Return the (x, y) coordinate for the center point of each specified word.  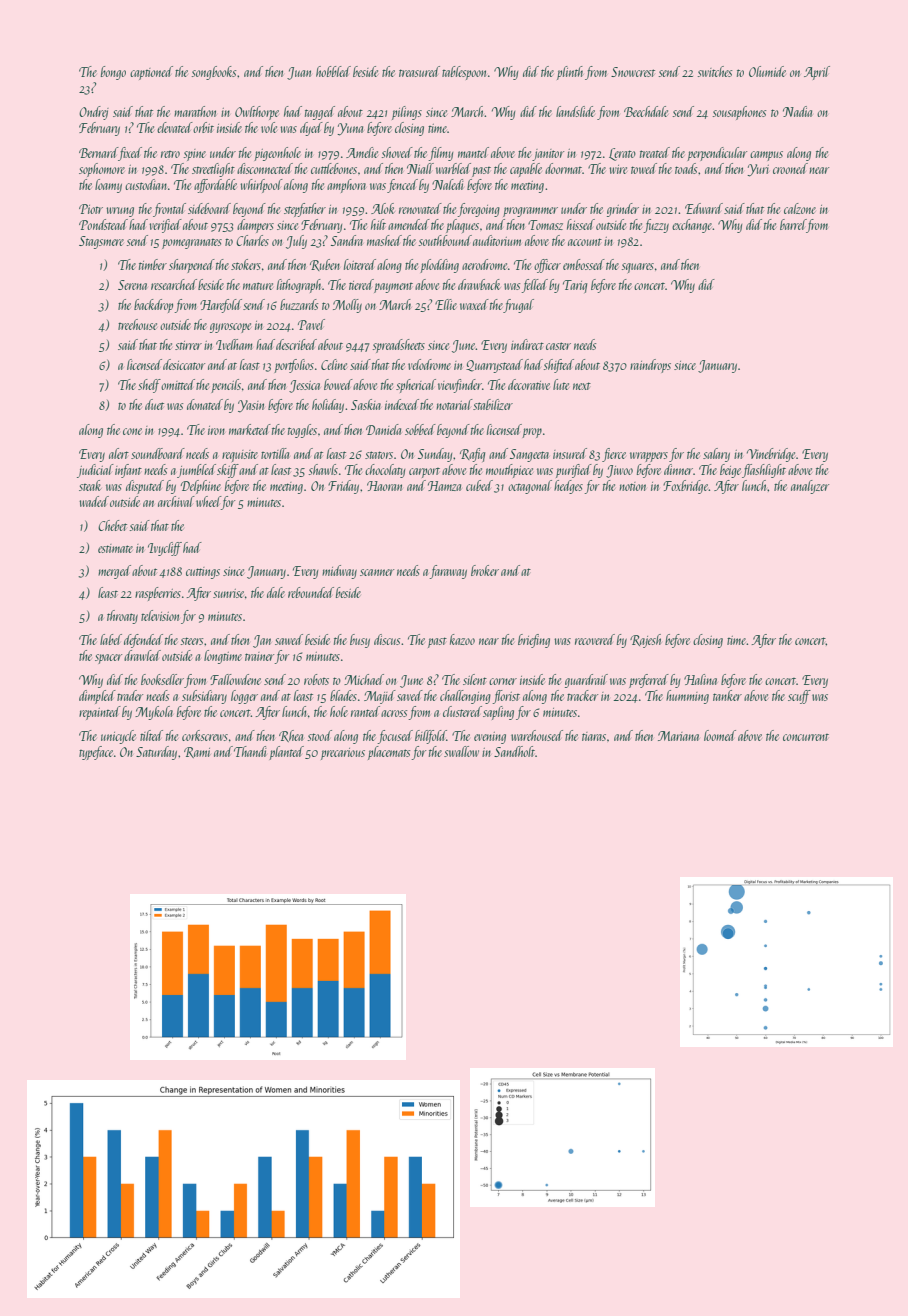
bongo (113, 73)
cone (132, 431)
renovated (420, 208)
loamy (108, 186)
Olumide (767, 71)
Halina (700, 679)
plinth (570, 73)
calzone (800, 208)
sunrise (228, 593)
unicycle (118, 737)
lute (561, 384)
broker (485, 570)
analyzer (810, 487)
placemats (389, 753)
